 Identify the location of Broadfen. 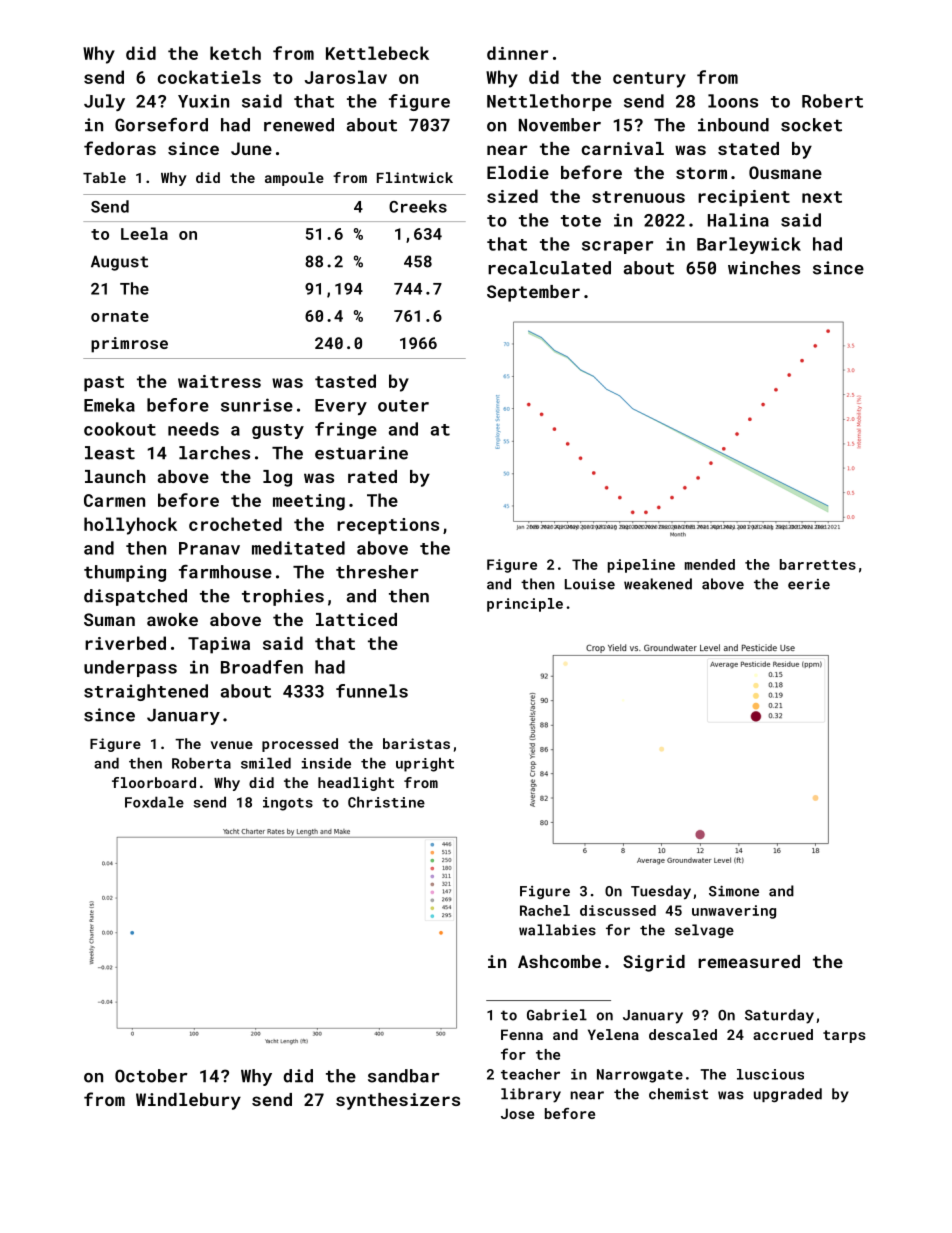
(262, 667).
